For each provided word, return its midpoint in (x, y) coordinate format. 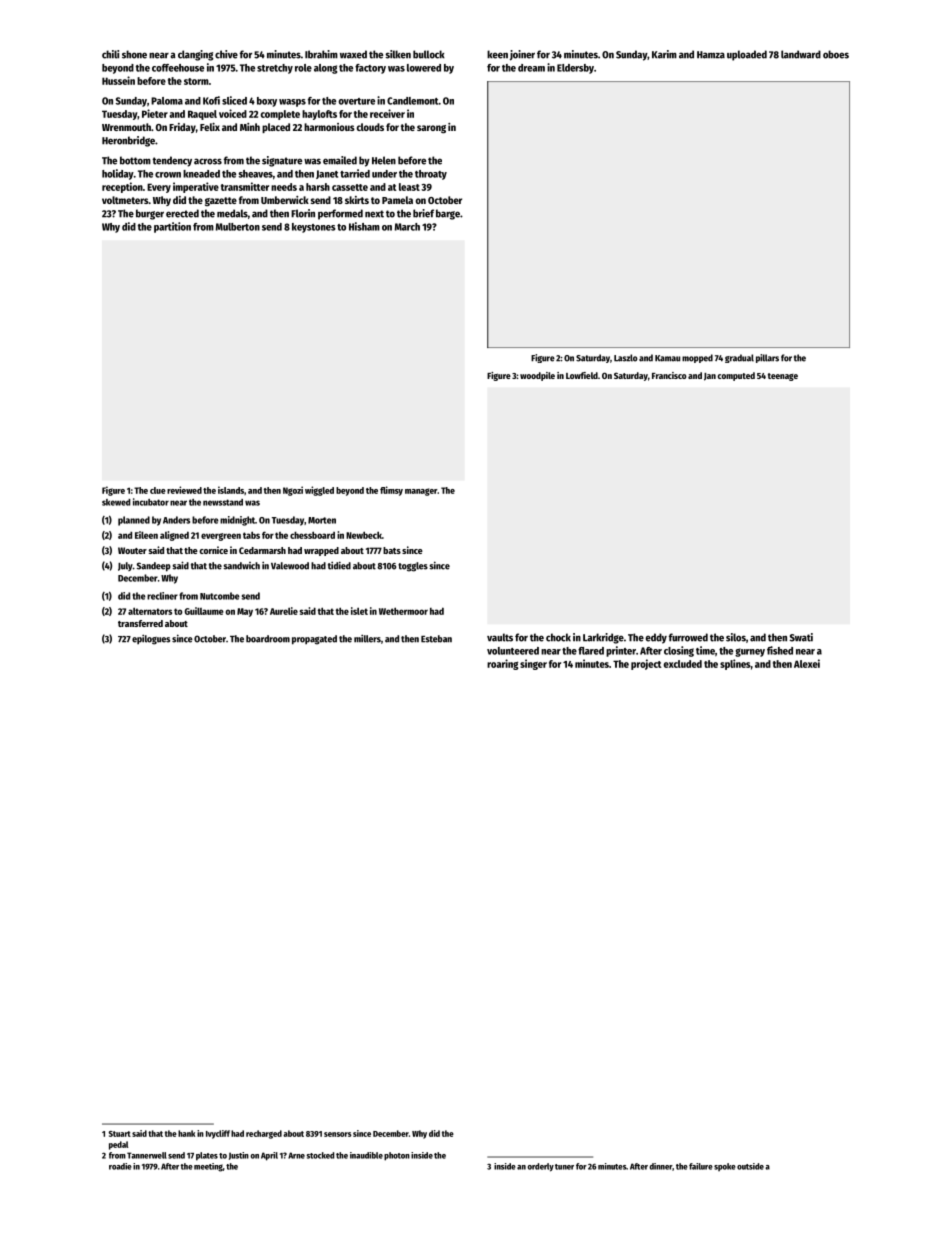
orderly (540, 1167)
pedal (118, 1145)
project (646, 664)
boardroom (268, 639)
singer (533, 664)
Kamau (667, 358)
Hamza (711, 55)
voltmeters (125, 200)
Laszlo (626, 358)
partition (172, 227)
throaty (431, 175)
